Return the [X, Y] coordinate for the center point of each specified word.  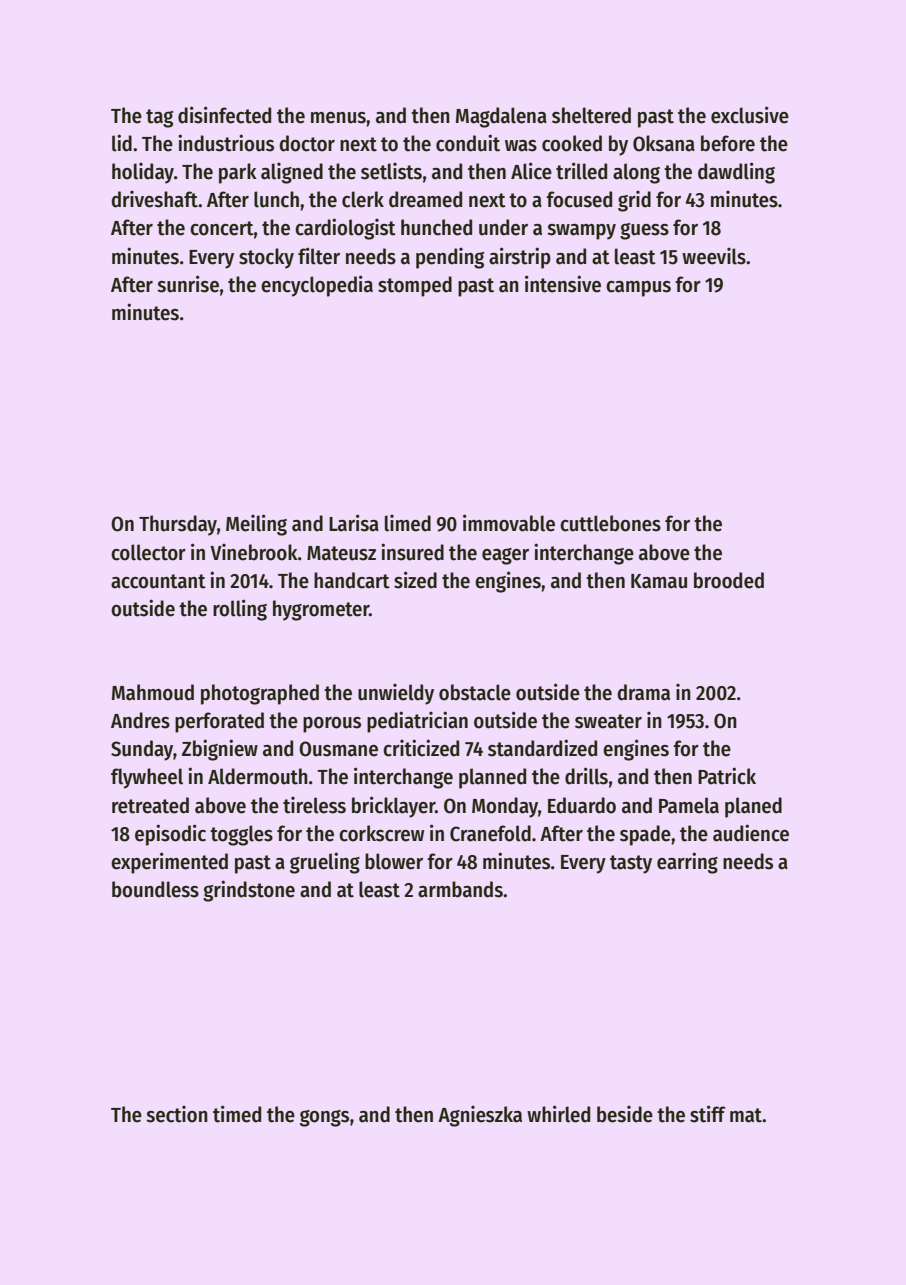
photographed [260, 694]
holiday [143, 173]
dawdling [736, 173]
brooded [729, 580]
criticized [421, 748]
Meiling [256, 525]
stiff [708, 1114]
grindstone [249, 891]
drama [644, 692]
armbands [460, 889]
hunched [436, 227]
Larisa [354, 523]
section [177, 1114]
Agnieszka [480, 1116]
